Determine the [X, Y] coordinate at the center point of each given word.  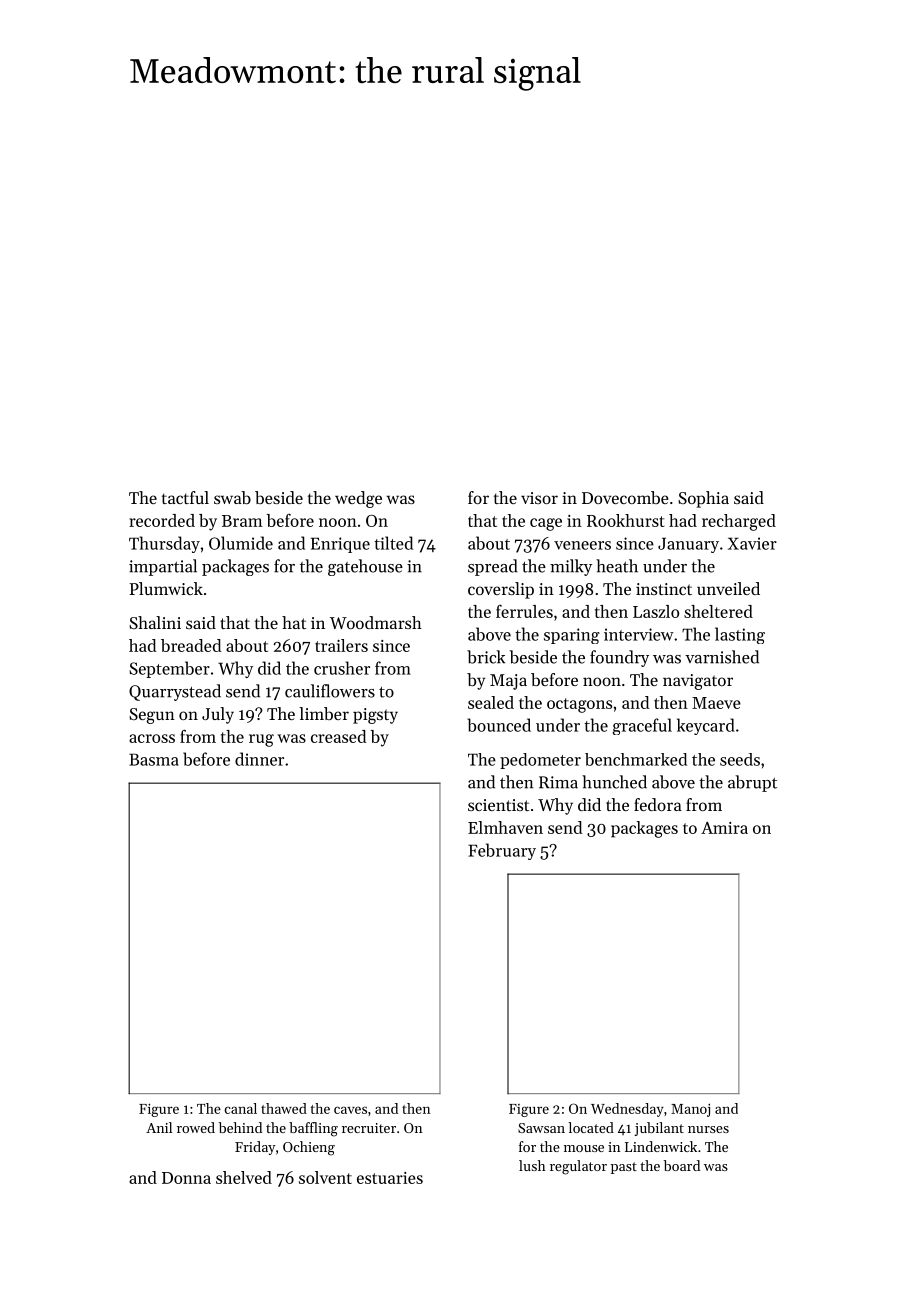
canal [241, 1108]
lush [532, 1165]
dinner [259, 759]
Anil [159, 1127]
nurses [708, 1129]
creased [338, 736]
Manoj [690, 1110]
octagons [579, 705]
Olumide [241, 543]
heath [617, 566]
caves [350, 1110]
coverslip [501, 590]
